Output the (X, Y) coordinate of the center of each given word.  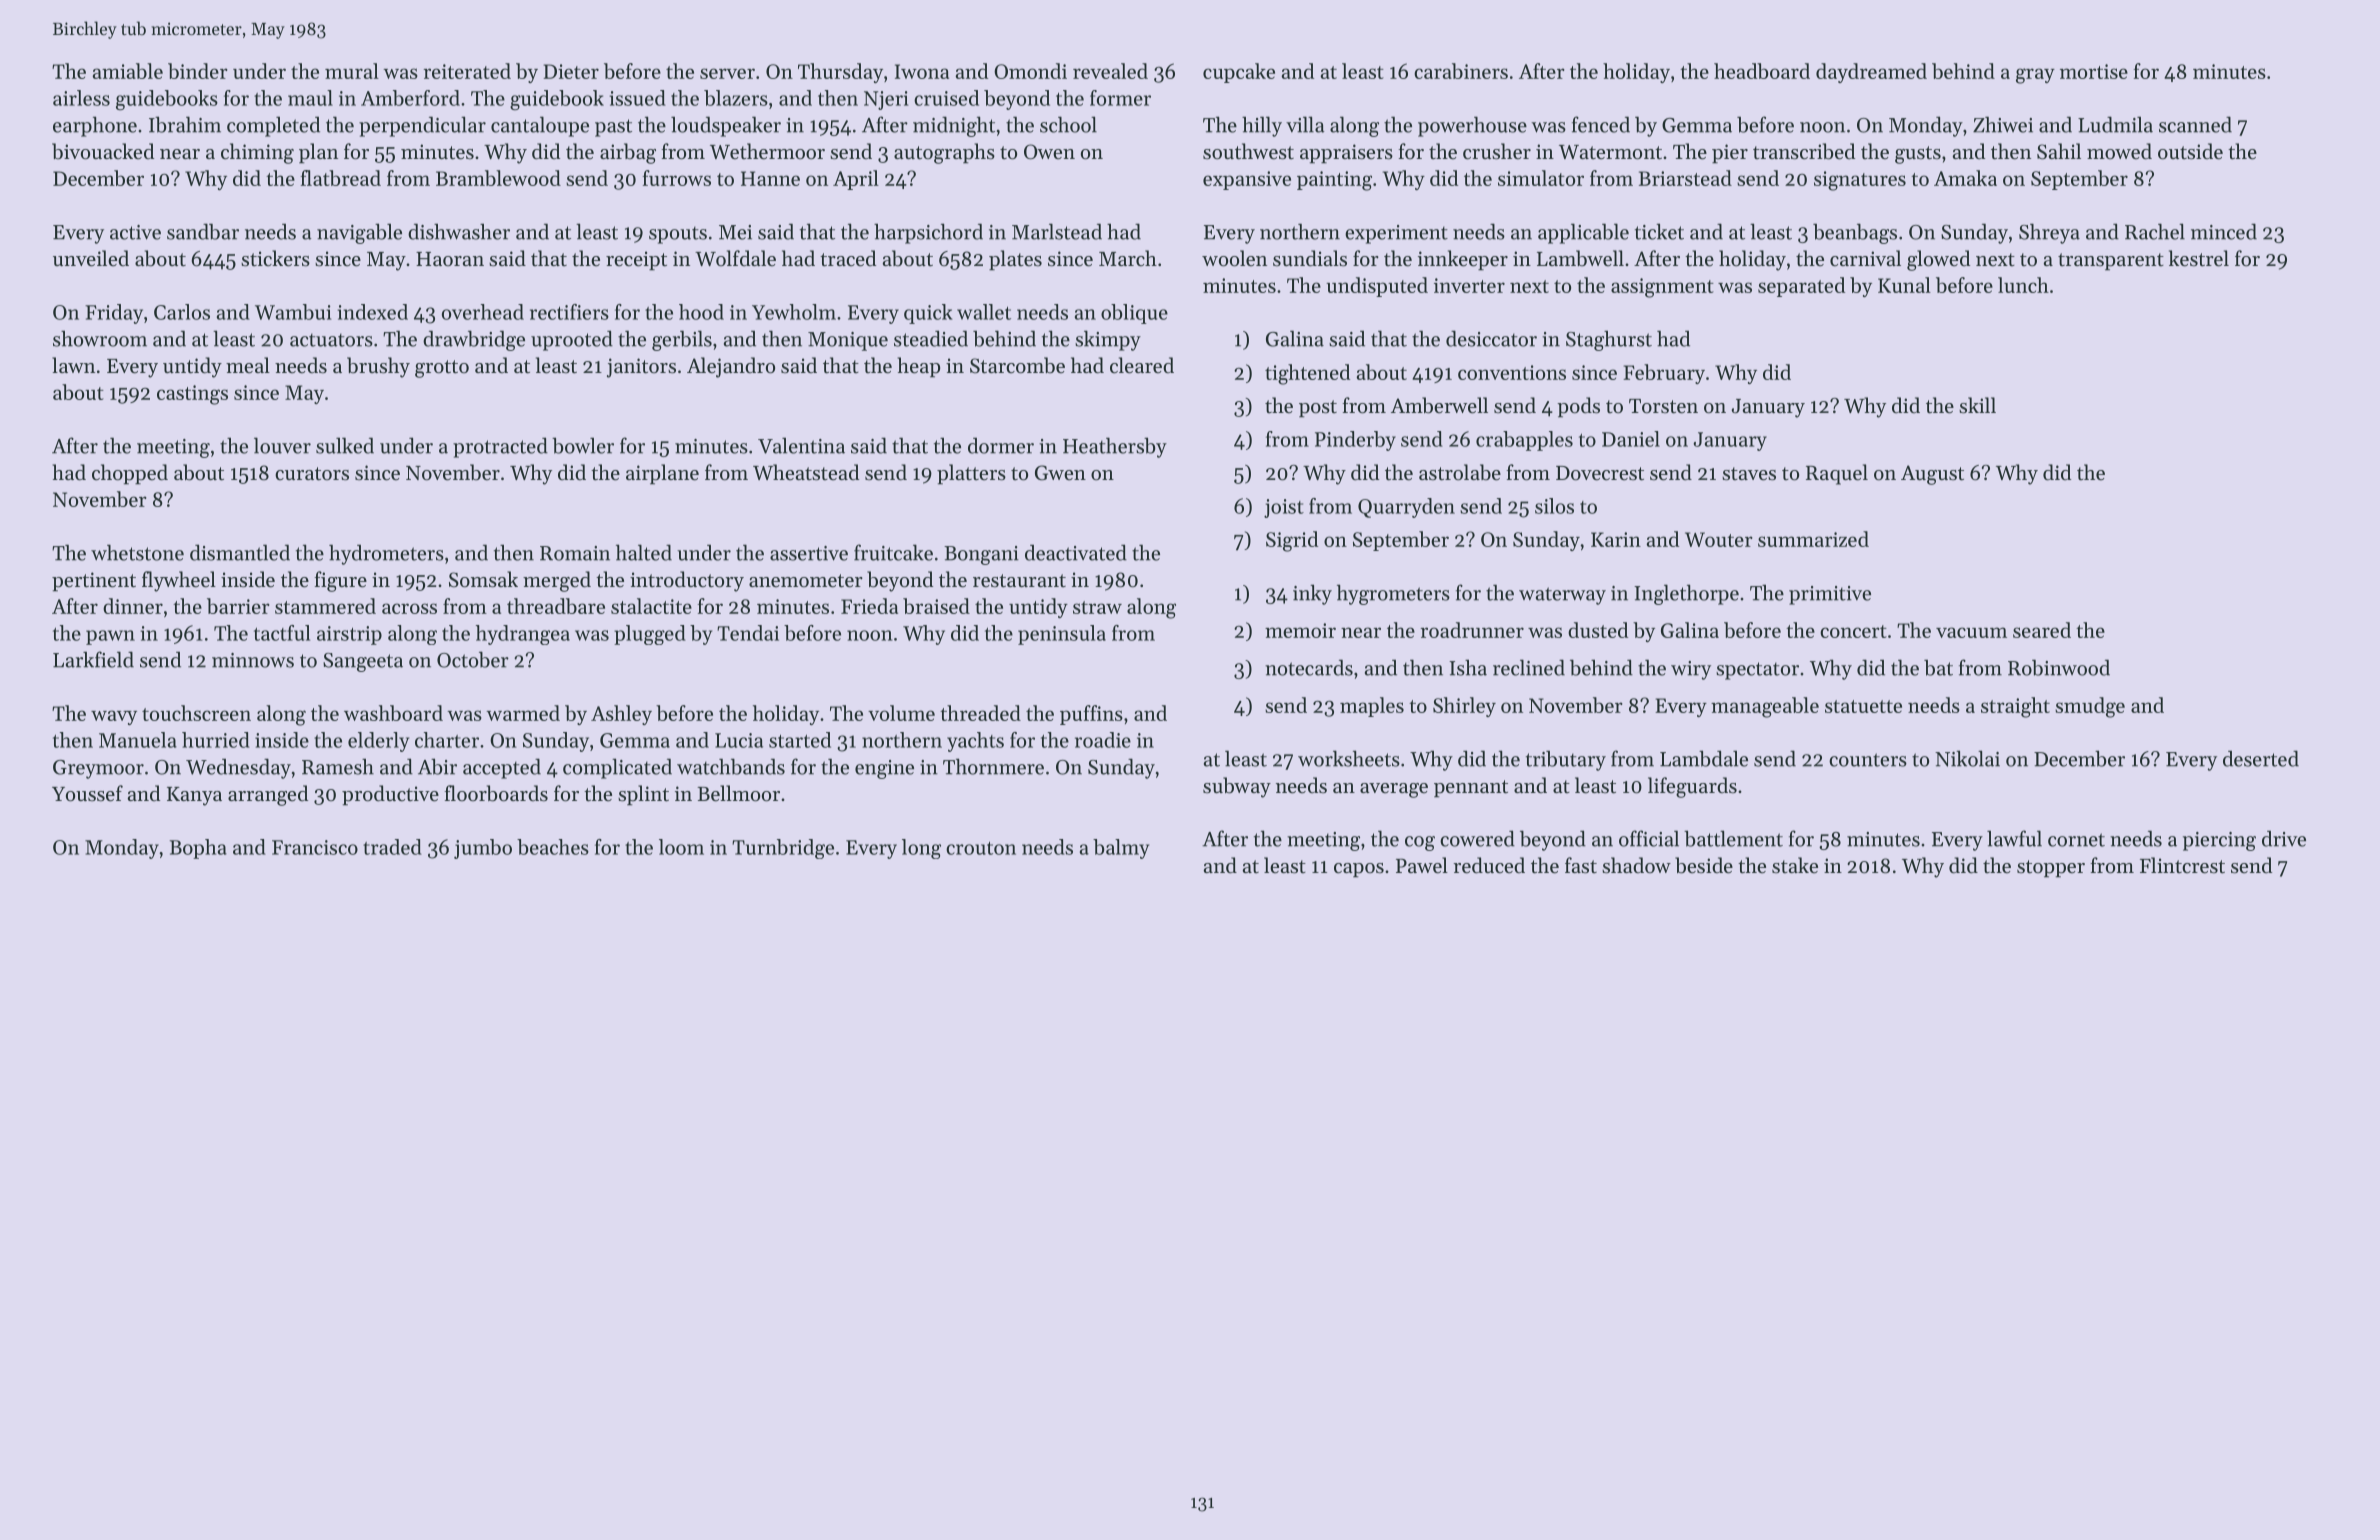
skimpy (1108, 340)
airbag (628, 153)
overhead (483, 312)
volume (901, 713)
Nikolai (1967, 758)
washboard (393, 713)
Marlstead (1057, 231)
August (1932, 475)
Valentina (801, 445)
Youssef (87, 793)
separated (1801, 287)
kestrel (2199, 258)
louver (282, 445)
